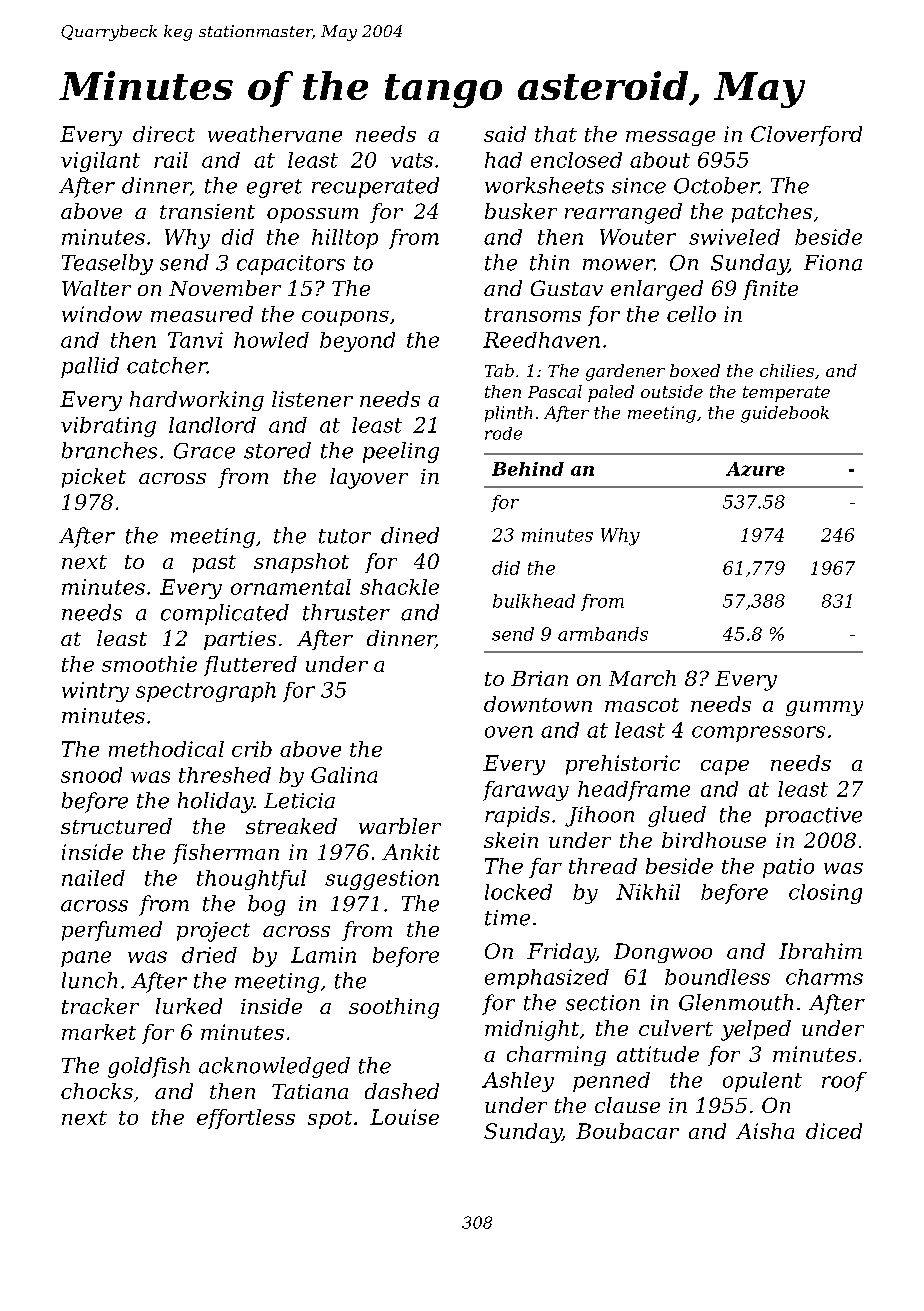 The height and width of the image is (1311, 924). Describe the element at coordinates (695, 370) in the image. I see `boxed` at that location.
